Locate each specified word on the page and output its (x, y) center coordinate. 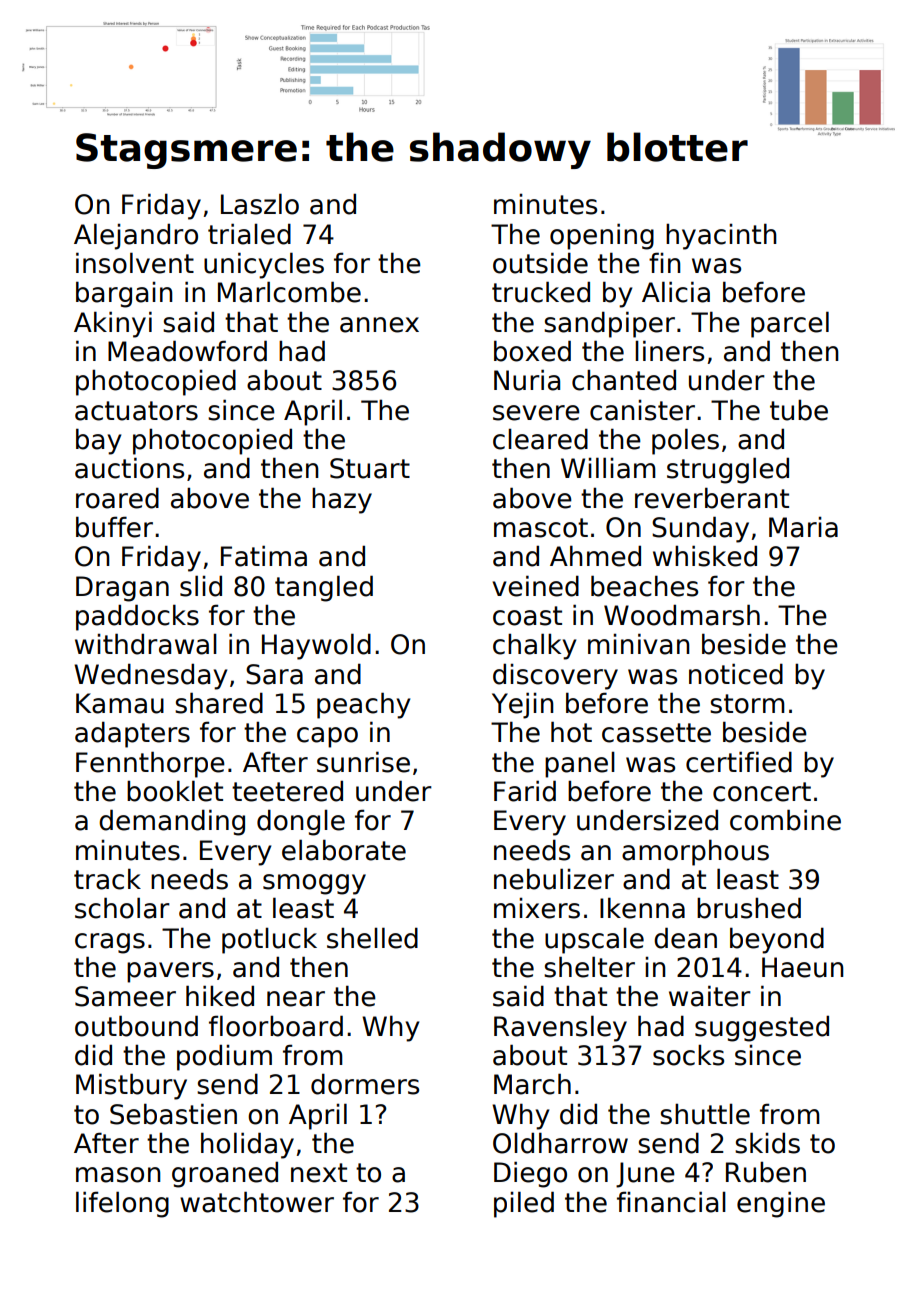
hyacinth (721, 236)
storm (747, 704)
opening (602, 236)
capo (327, 737)
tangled (324, 588)
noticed (736, 674)
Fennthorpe (150, 764)
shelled (372, 938)
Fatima (264, 556)
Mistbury (131, 1086)
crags (110, 943)
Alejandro (136, 236)
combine (785, 820)
